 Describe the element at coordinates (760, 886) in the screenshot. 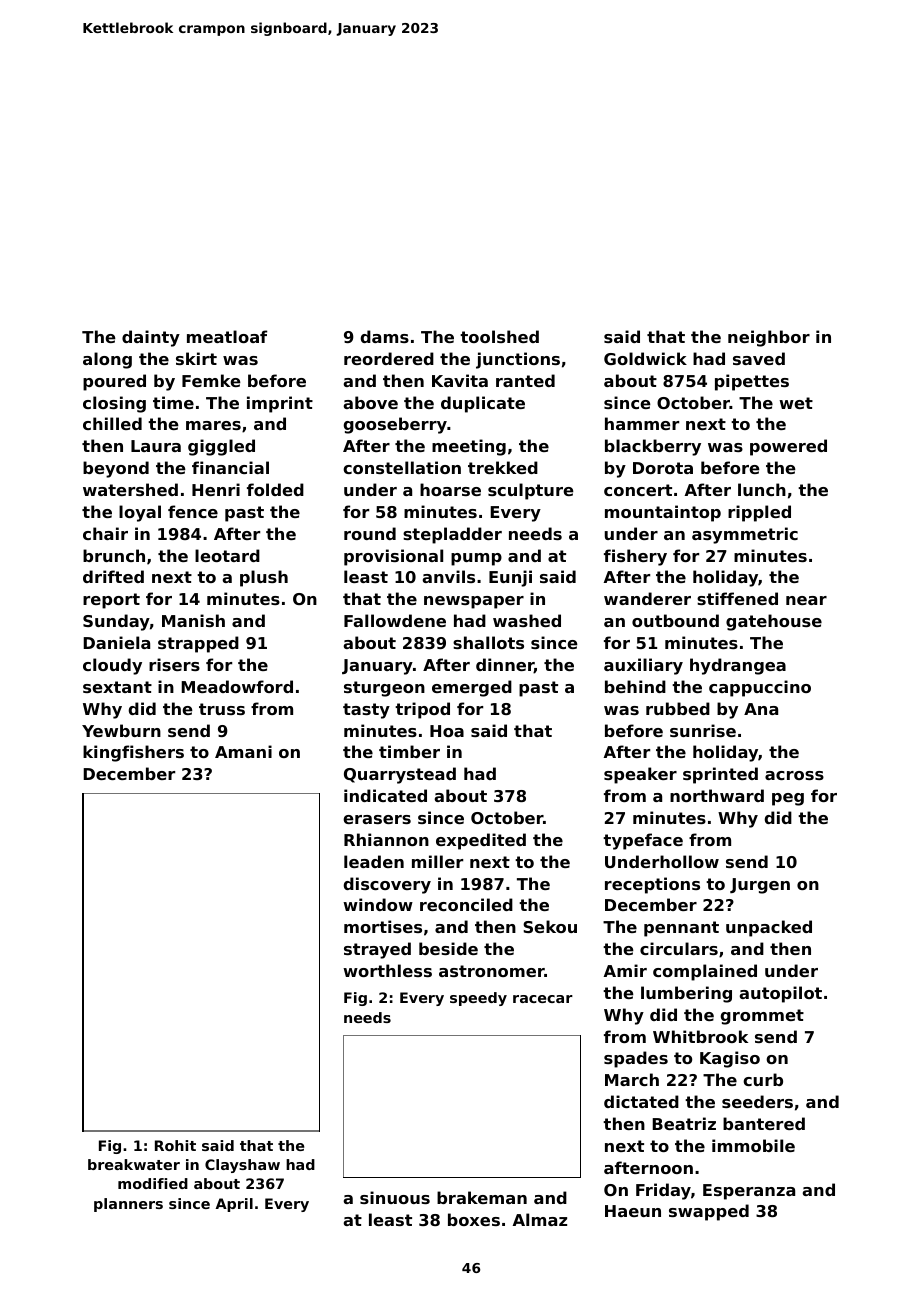

I see `Jurgen` at that location.
